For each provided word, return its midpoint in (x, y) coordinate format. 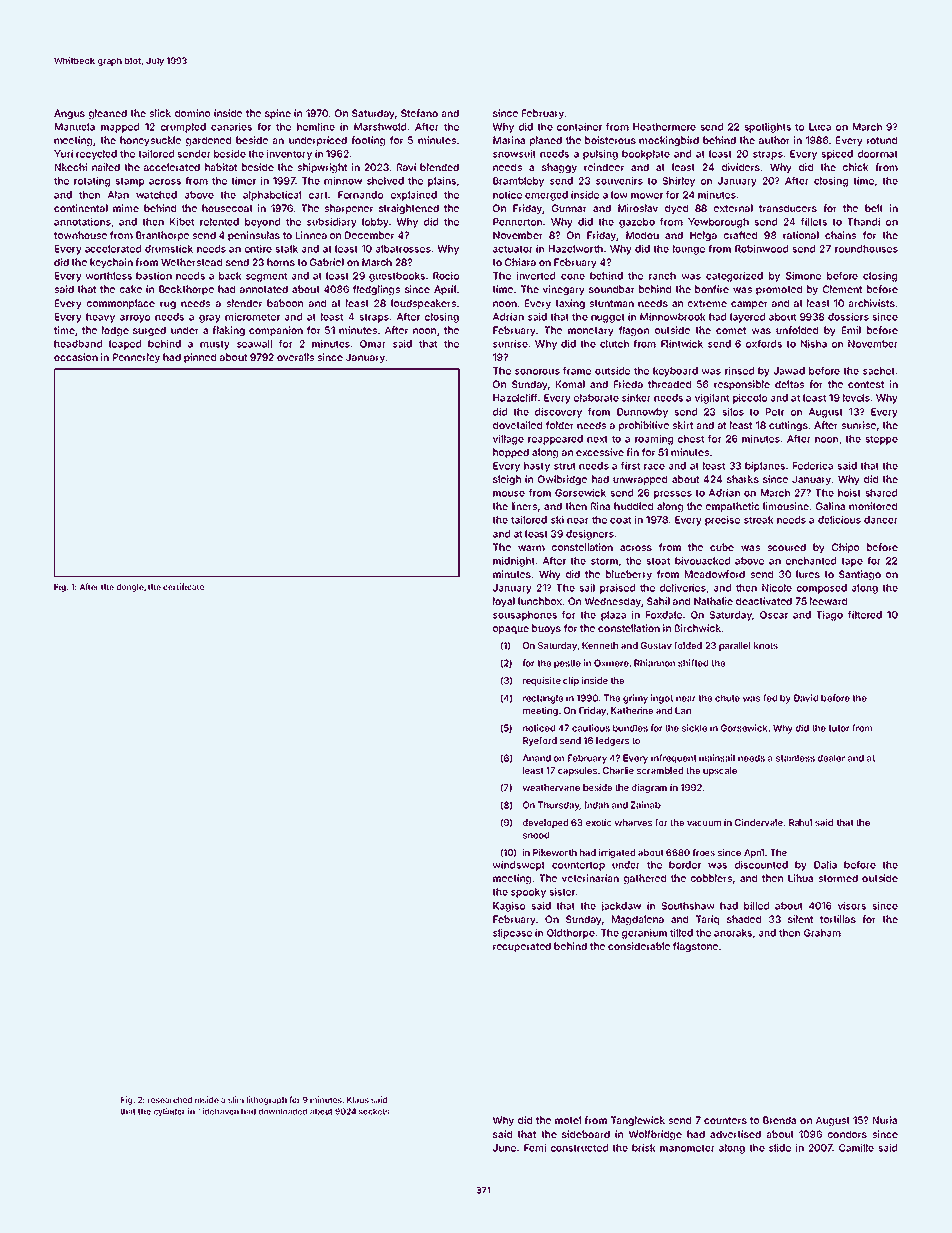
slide (780, 1148)
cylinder (169, 1112)
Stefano (419, 113)
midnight (514, 562)
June (504, 1148)
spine (278, 114)
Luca (820, 127)
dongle (130, 588)
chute (727, 698)
